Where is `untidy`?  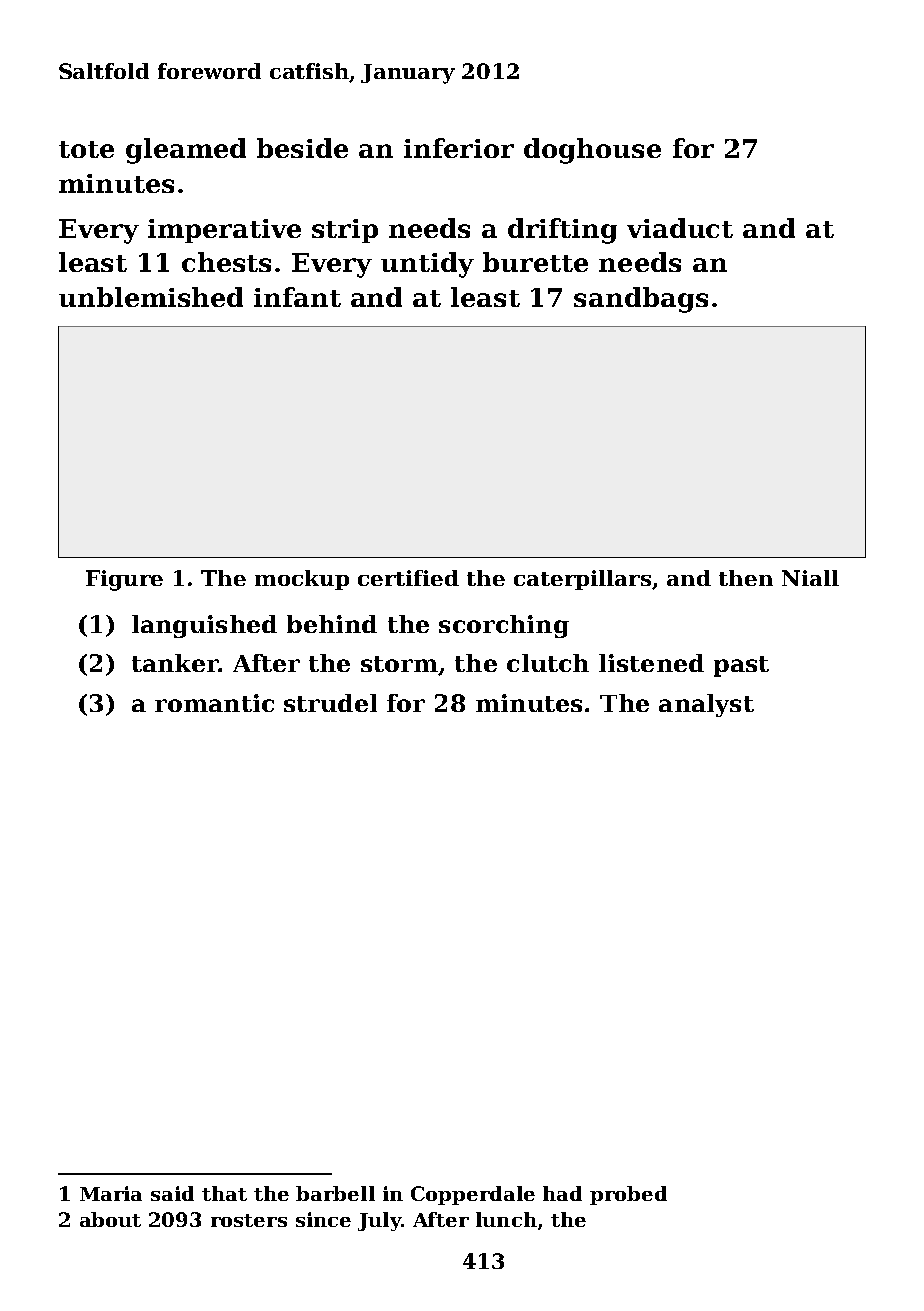
untidy is located at coordinates (427, 265).
